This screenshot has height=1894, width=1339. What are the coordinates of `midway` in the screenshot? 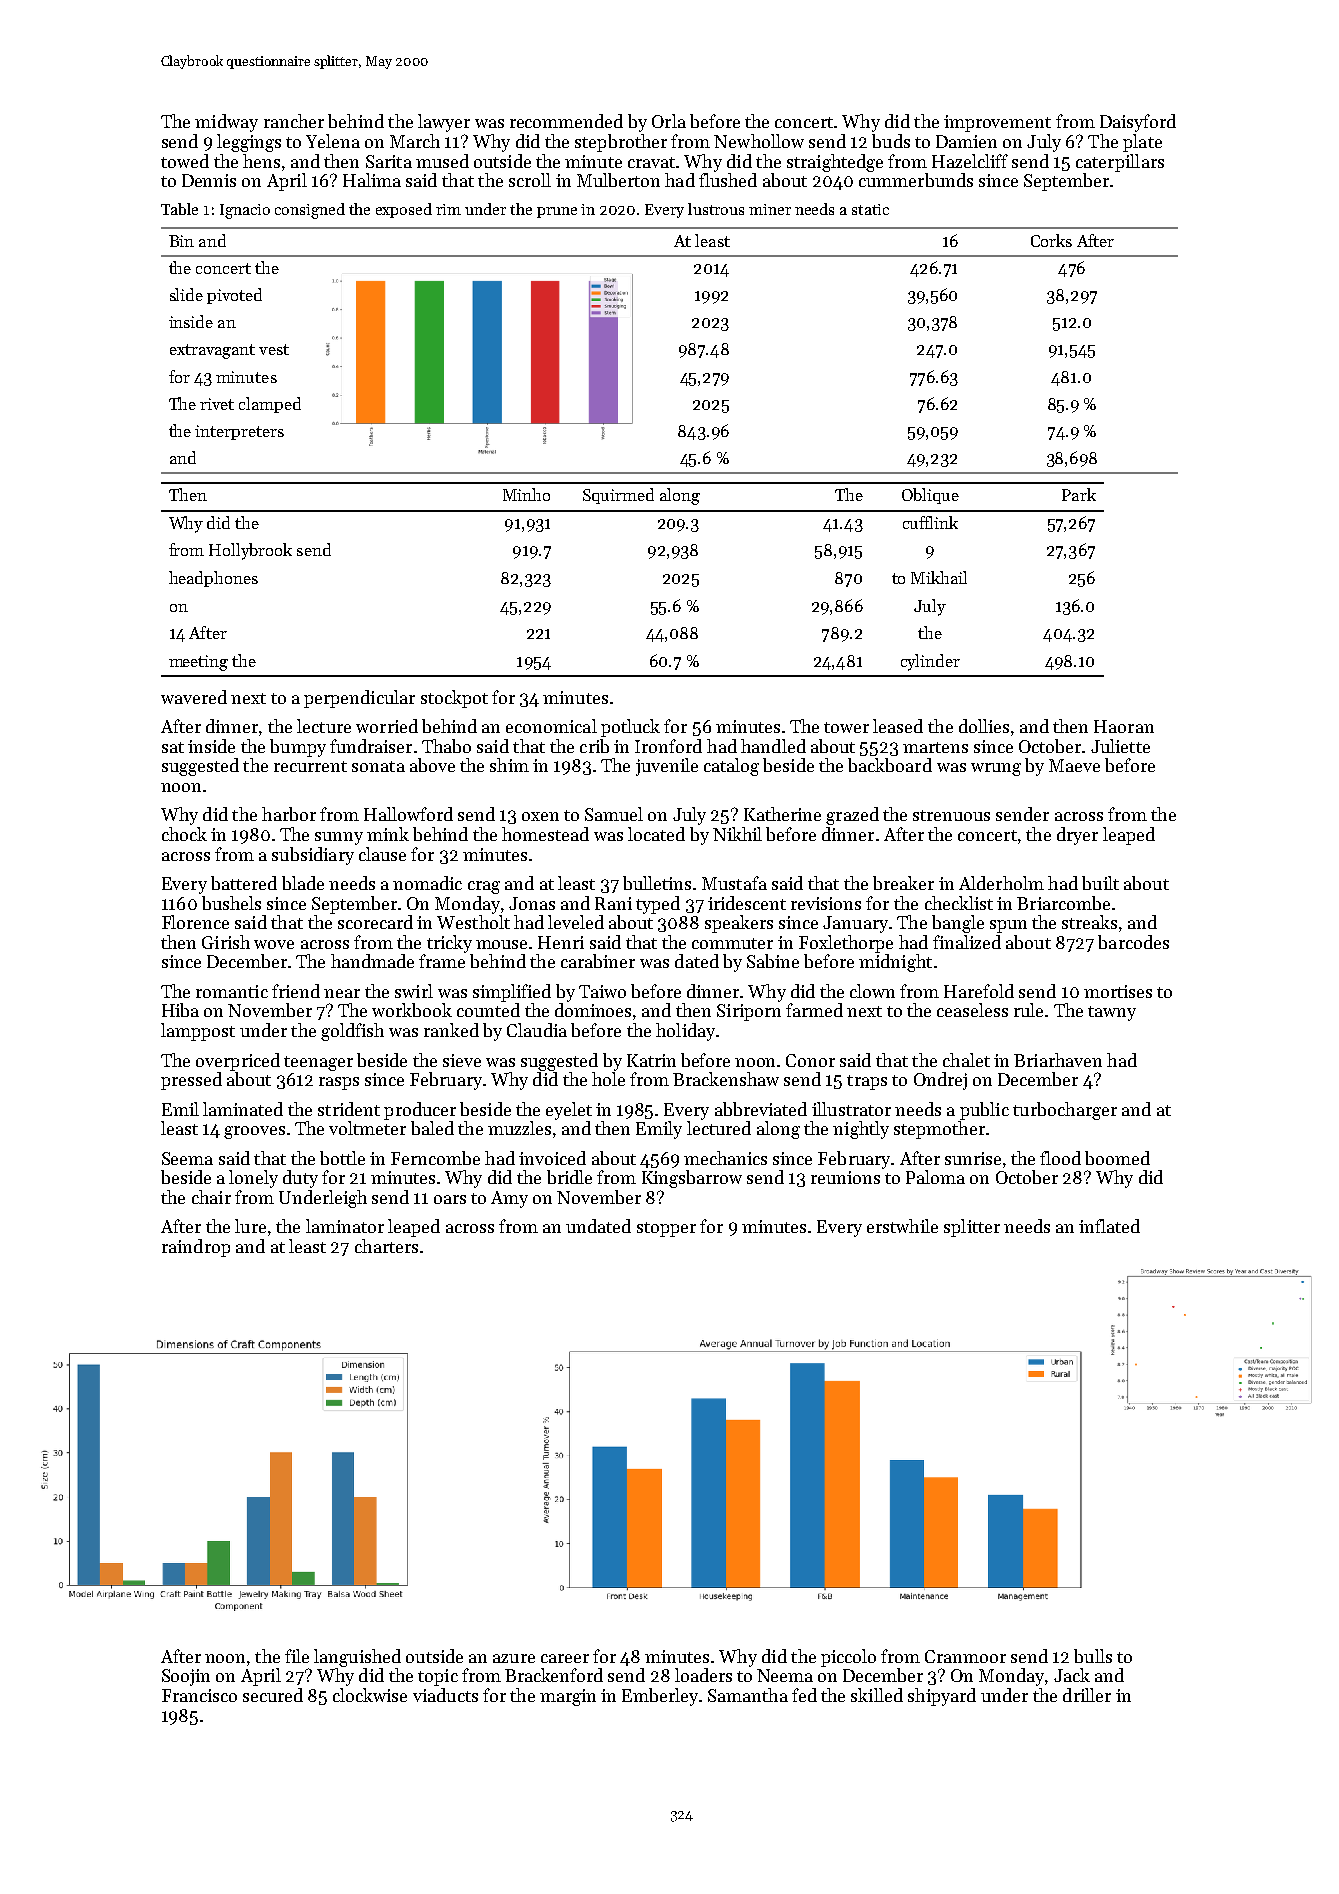 It's located at (226, 123).
